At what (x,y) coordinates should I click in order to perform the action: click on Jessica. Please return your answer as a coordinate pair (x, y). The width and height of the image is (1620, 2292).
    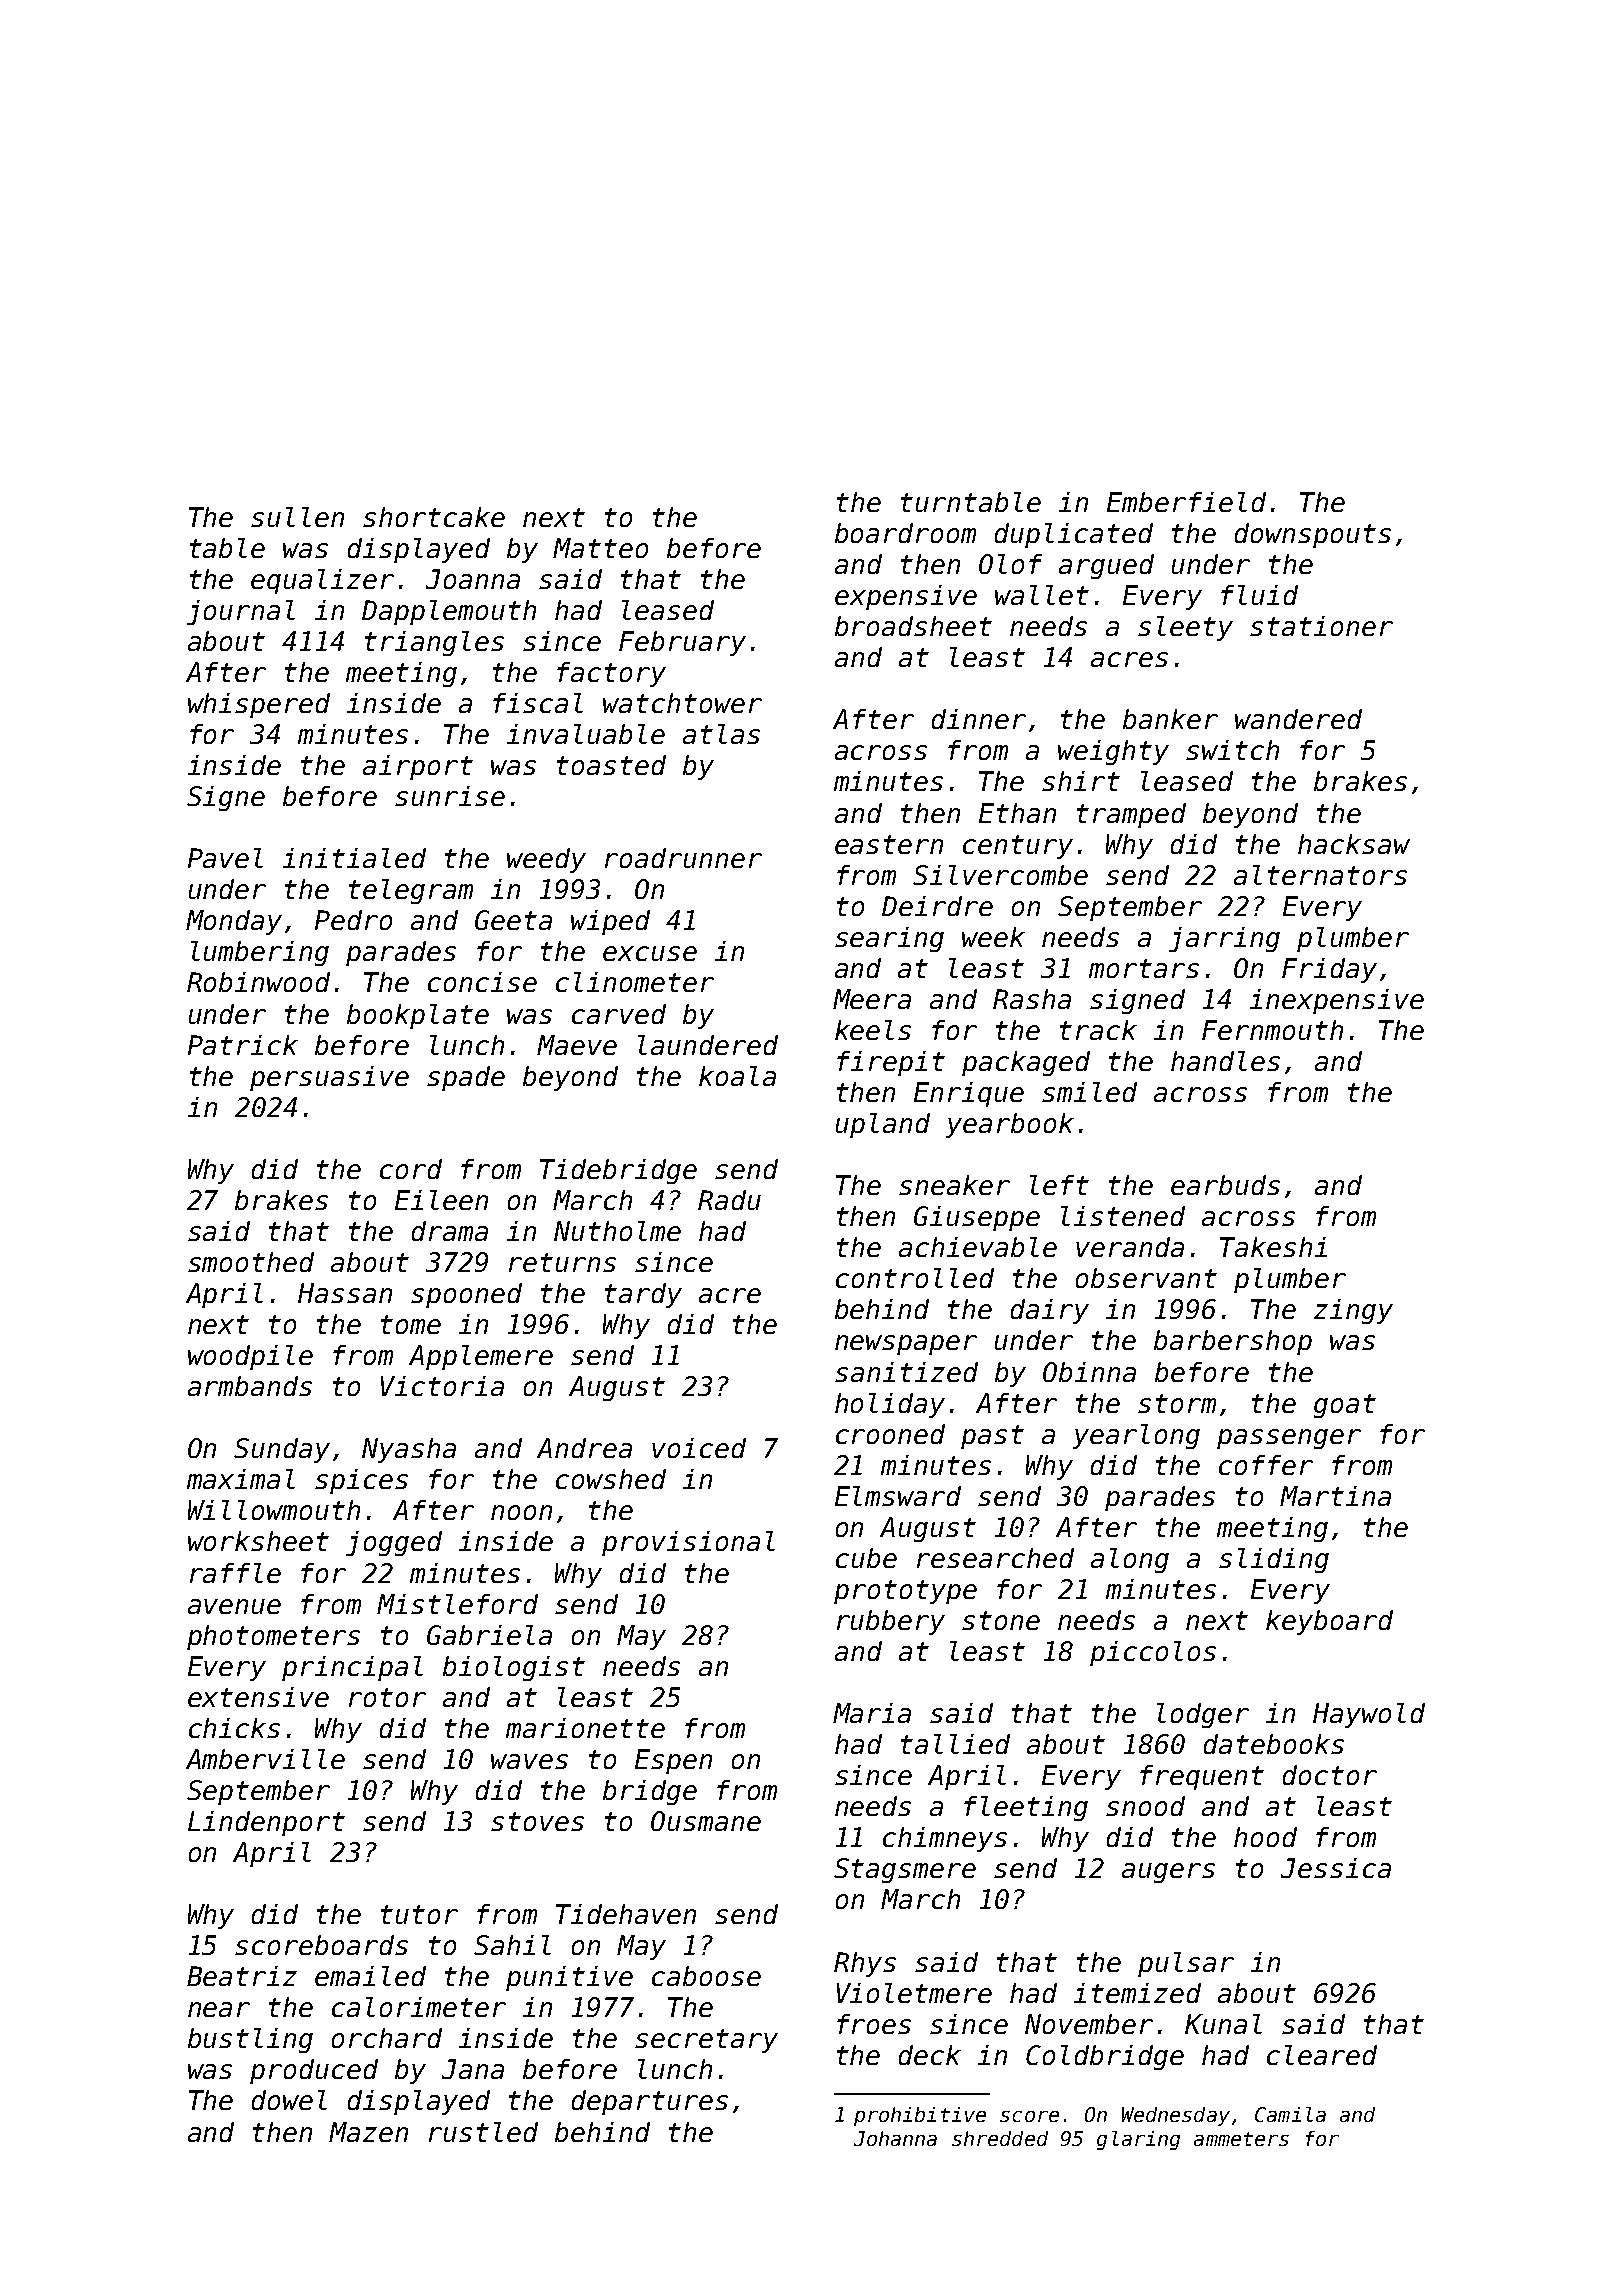
    Looking at the image, I should click on (1336, 1868).
